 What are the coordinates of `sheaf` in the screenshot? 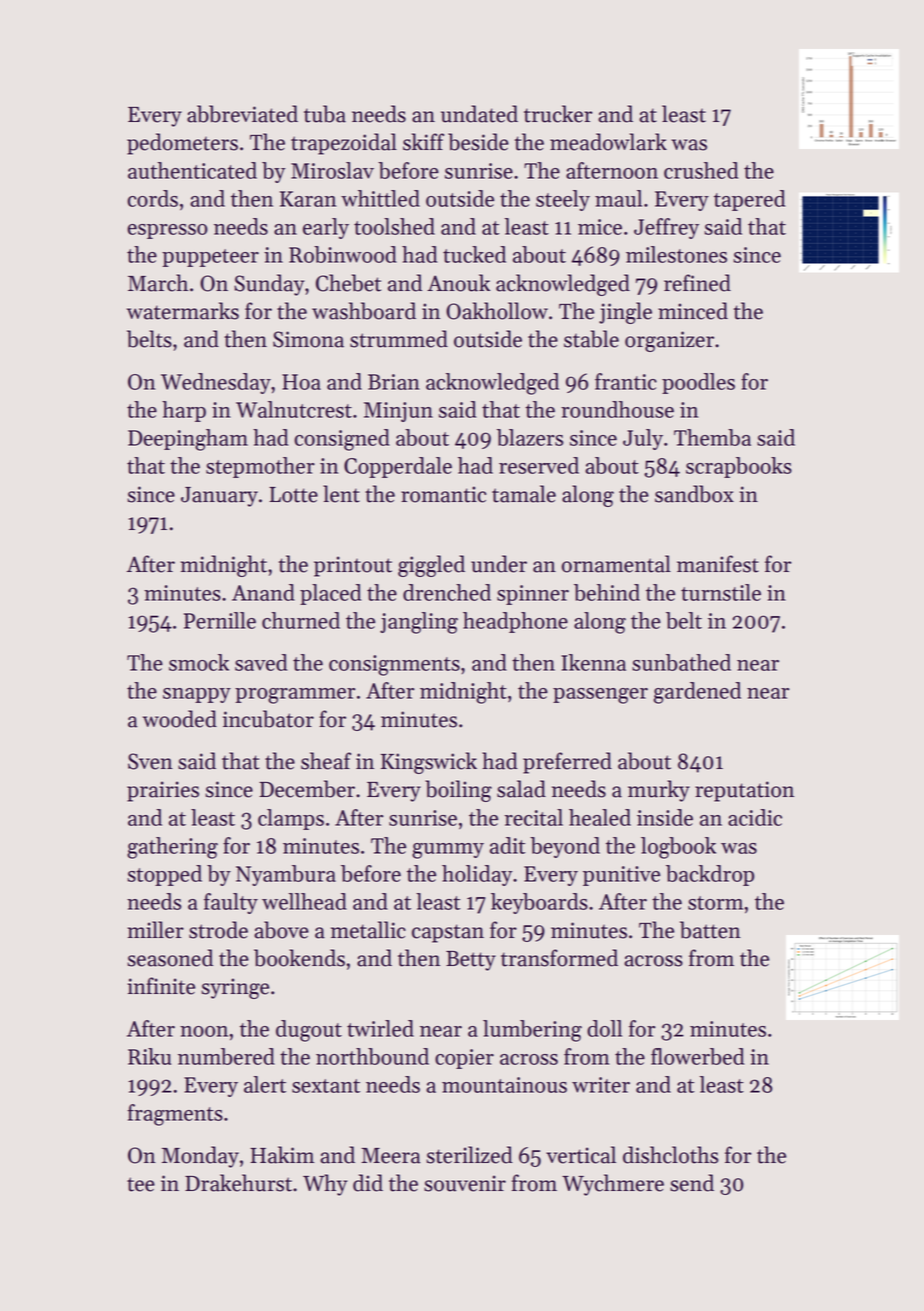 It's located at (326, 761).
